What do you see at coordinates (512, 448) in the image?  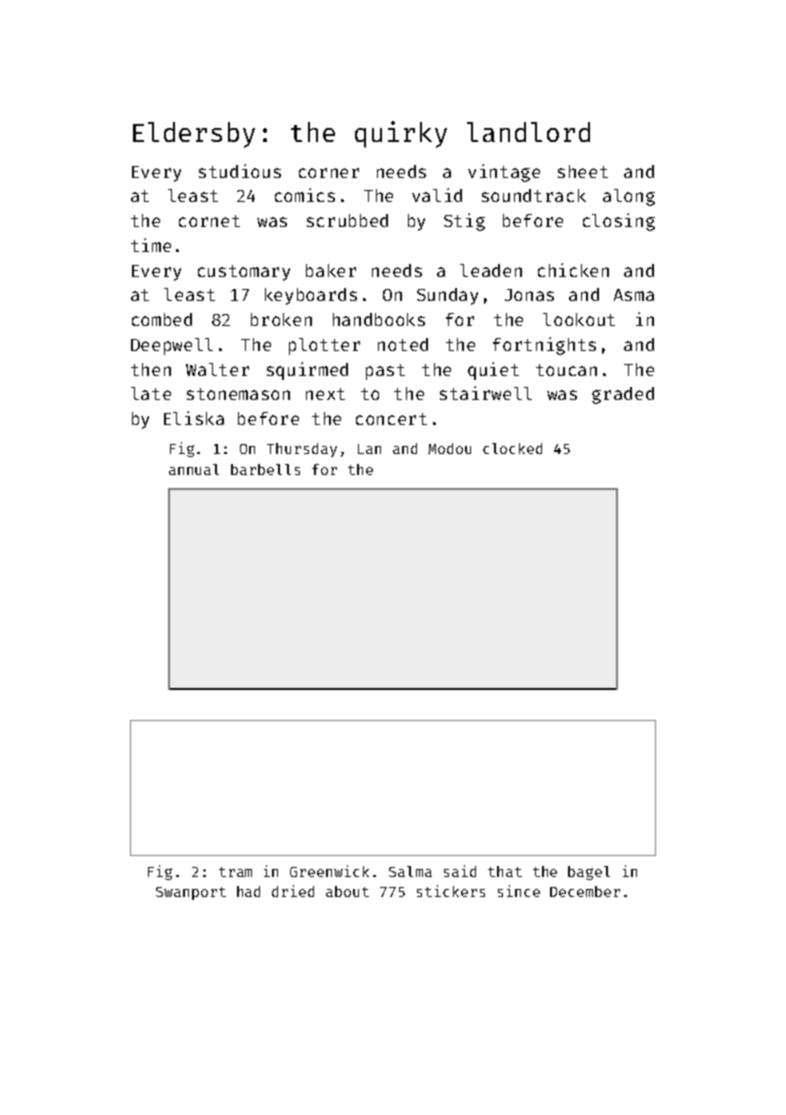 I see `clocked` at bounding box center [512, 448].
